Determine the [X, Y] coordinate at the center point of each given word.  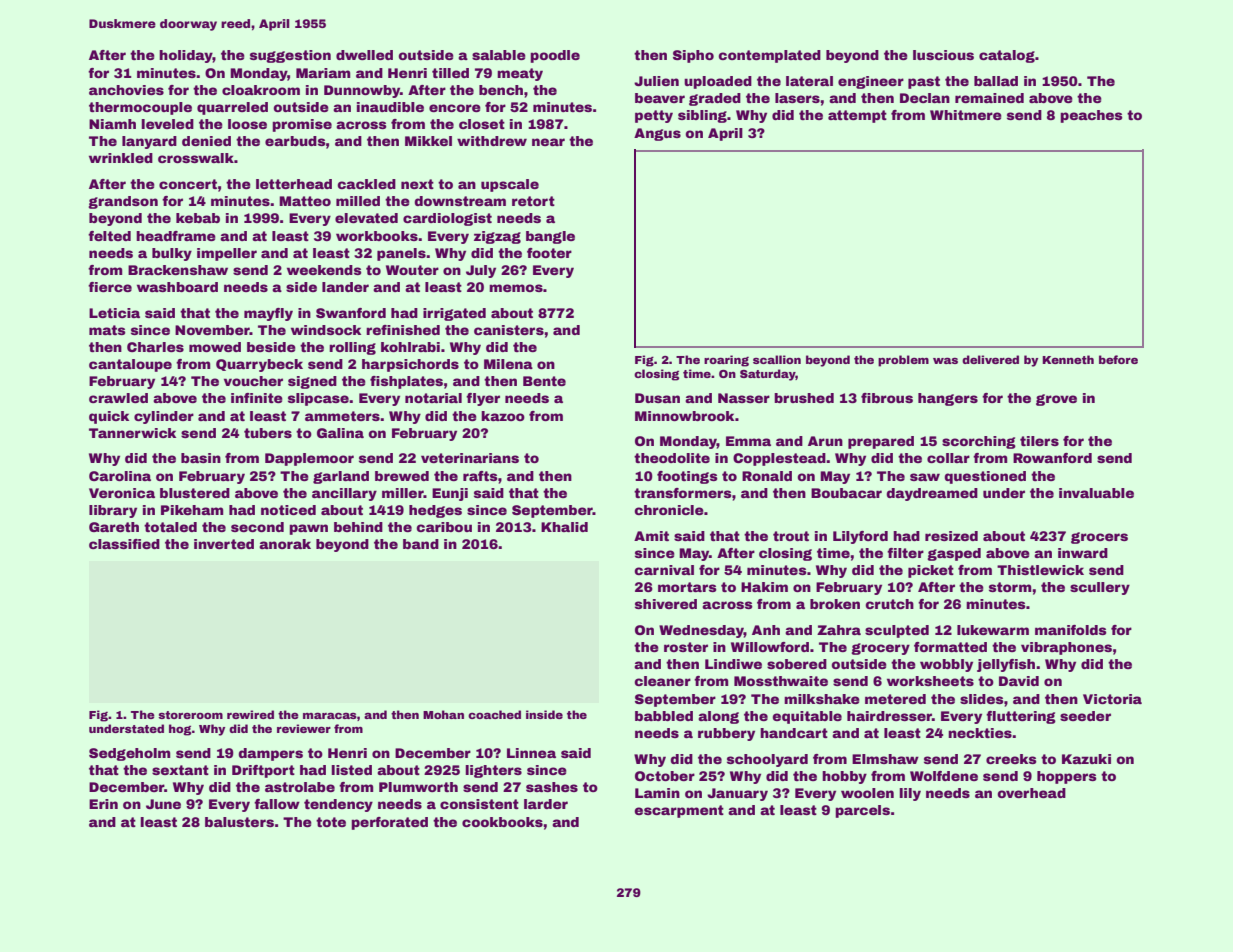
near [548, 142]
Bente [544, 381]
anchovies [126, 90]
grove [1056, 400]
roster [686, 647]
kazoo [503, 416]
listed [351, 770]
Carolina [120, 476]
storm [1010, 587]
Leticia [114, 313]
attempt [857, 116]
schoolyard [767, 760]
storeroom [190, 715]
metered [895, 699]
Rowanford [1052, 458]
